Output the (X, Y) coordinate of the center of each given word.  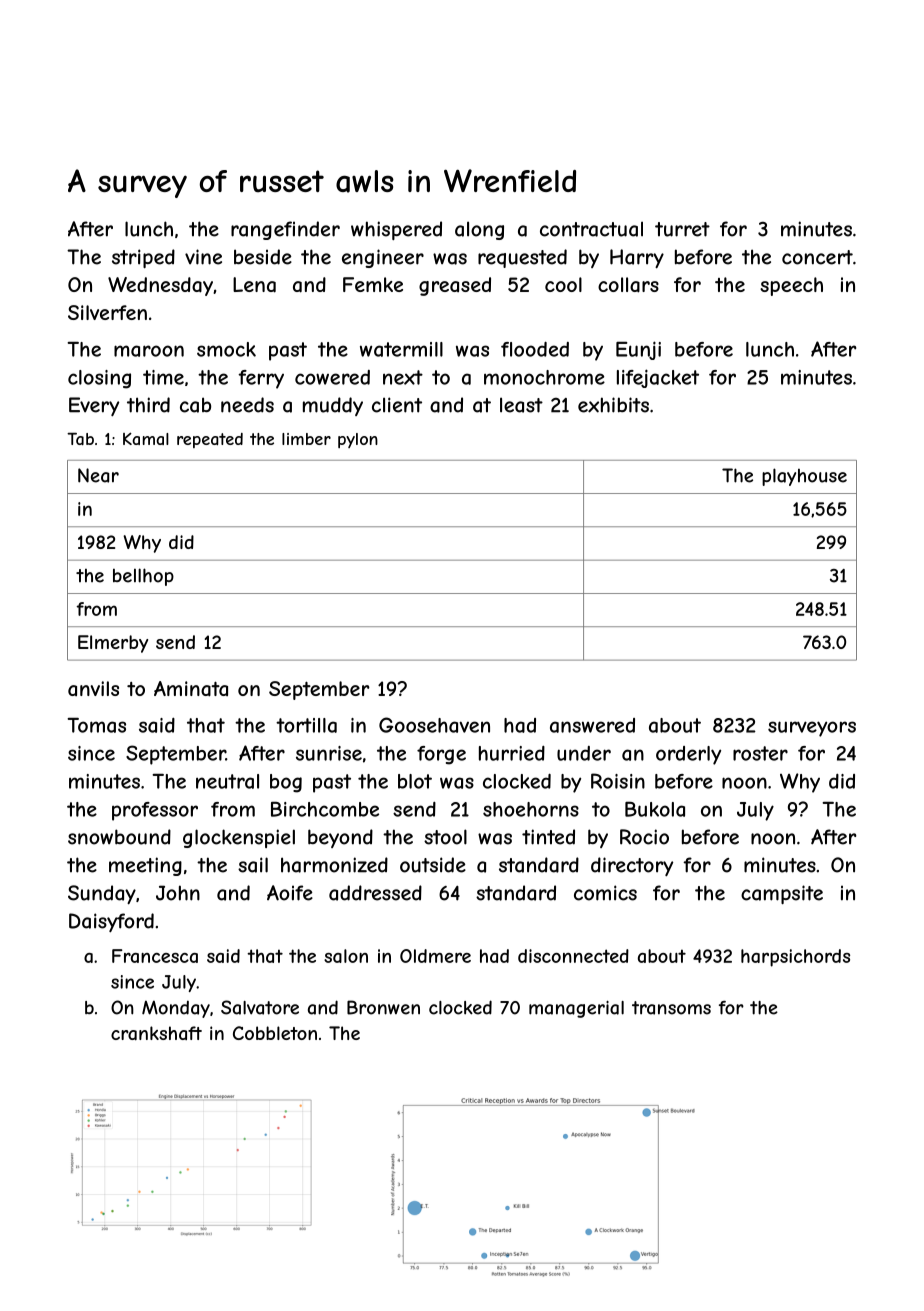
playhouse (804, 477)
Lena (254, 285)
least (521, 405)
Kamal (146, 438)
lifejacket (658, 378)
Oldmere (435, 956)
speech (791, 286)
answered (592, 725)
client (397, 405)
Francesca (155, 956)
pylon (358, 440)
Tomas (96, 725)
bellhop (143, 577)
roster (760, 753)
